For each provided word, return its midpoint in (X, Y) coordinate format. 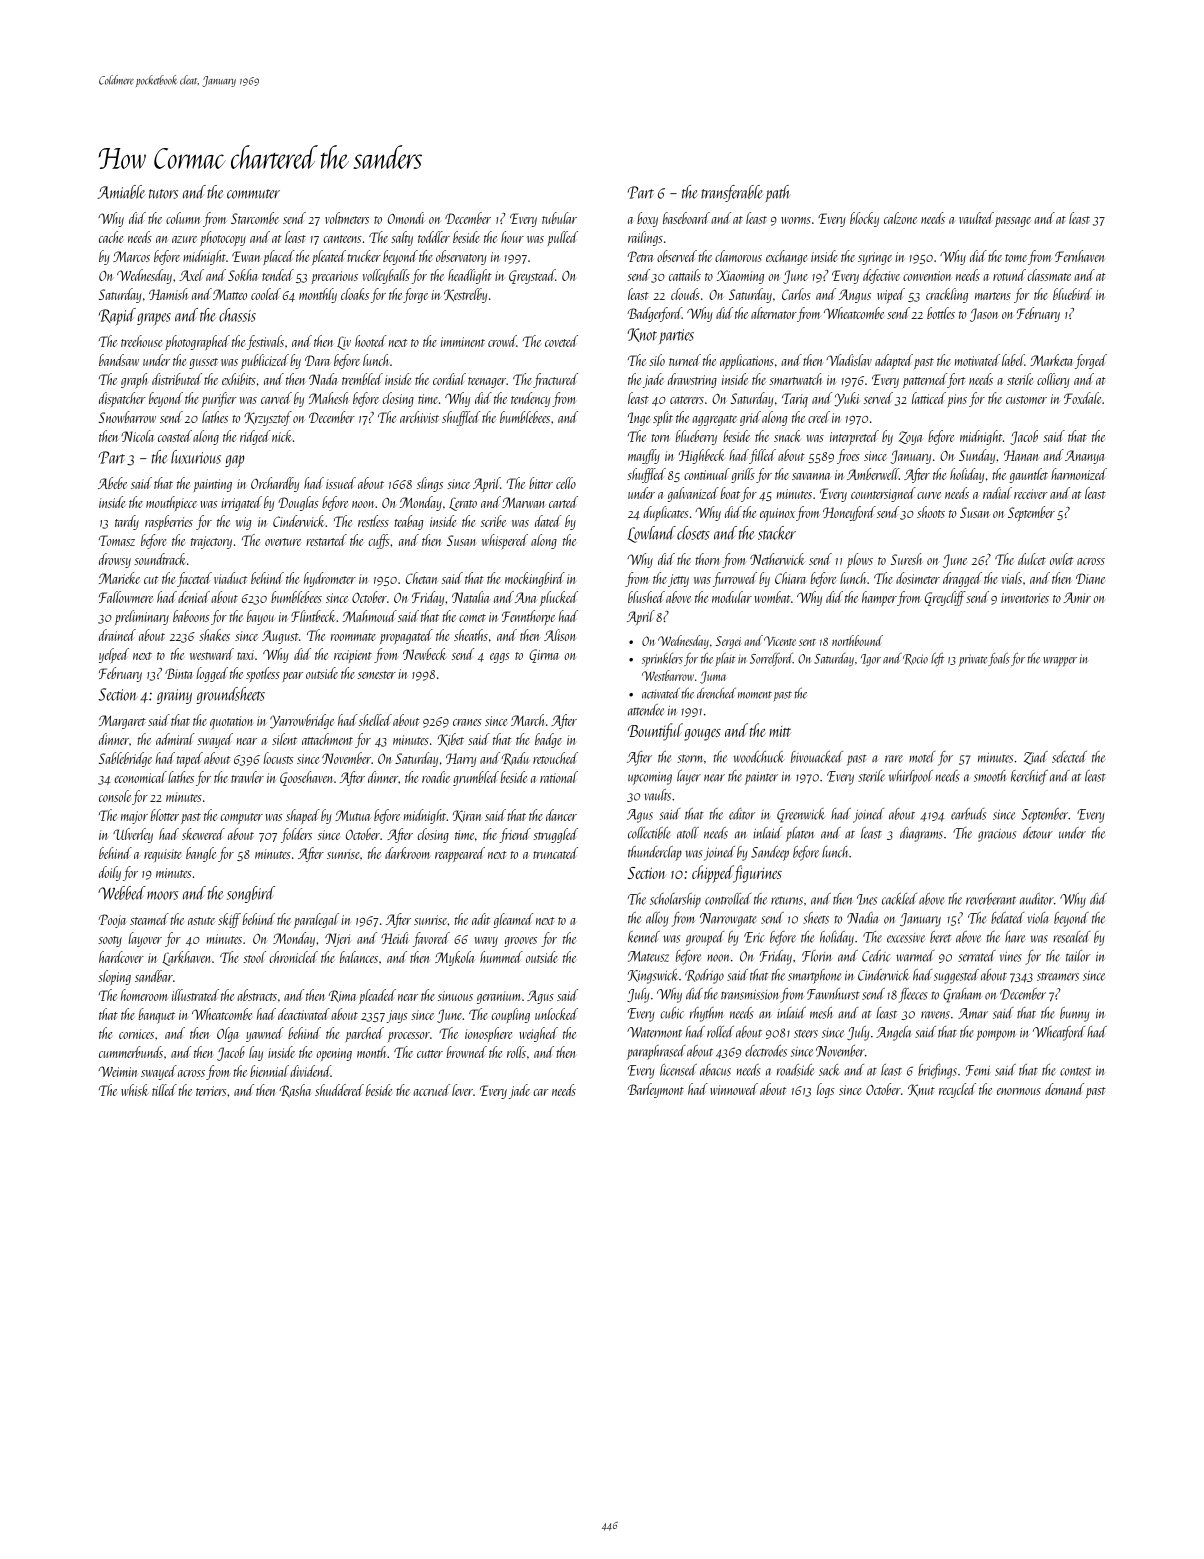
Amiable (121, 192)
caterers (687, 400)
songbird (251, 894)
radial (997, 493)
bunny (1075, 1014)
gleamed (513, 920)
